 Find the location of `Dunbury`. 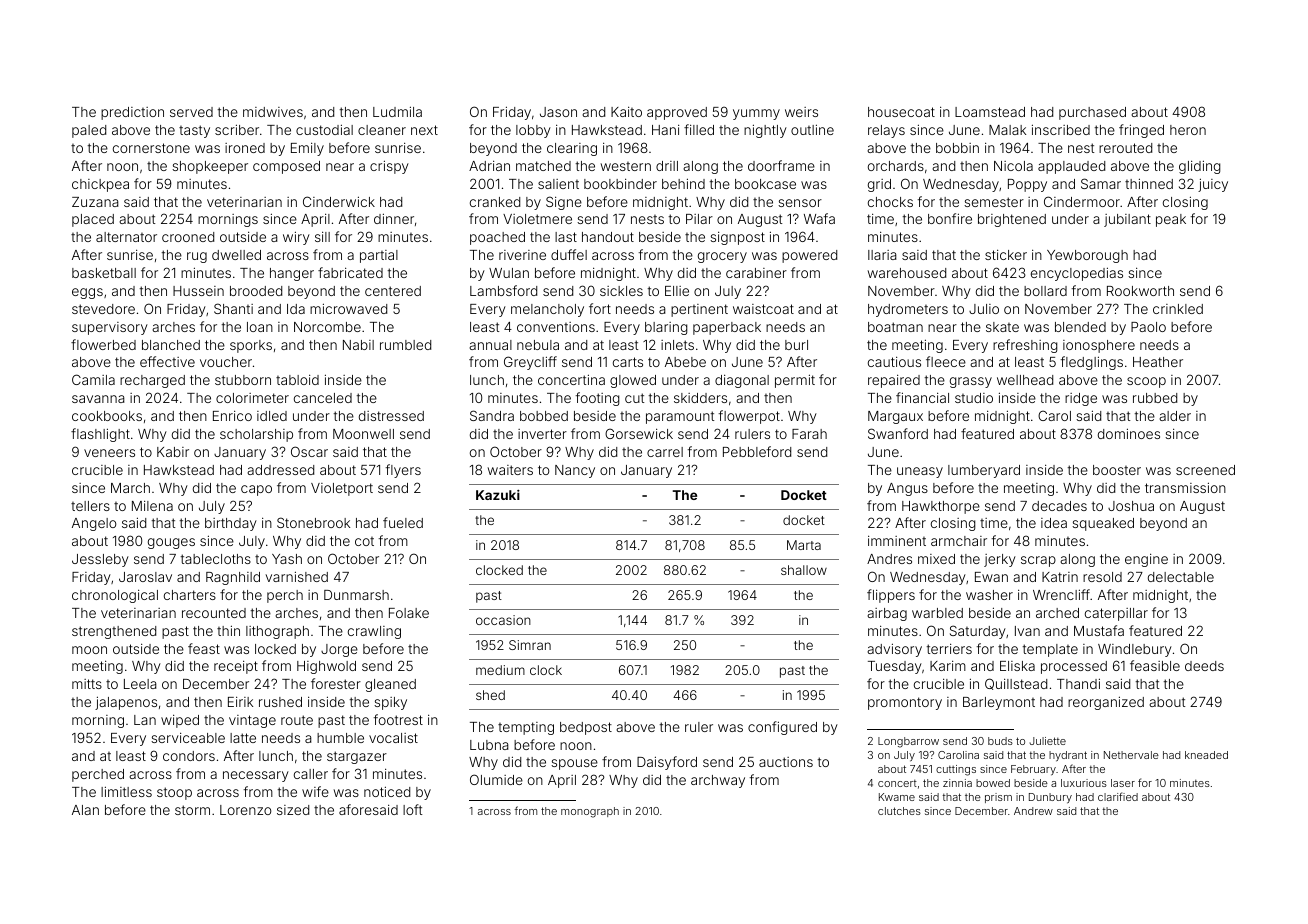

Dunbury is located at coordinates (1050, 798).
